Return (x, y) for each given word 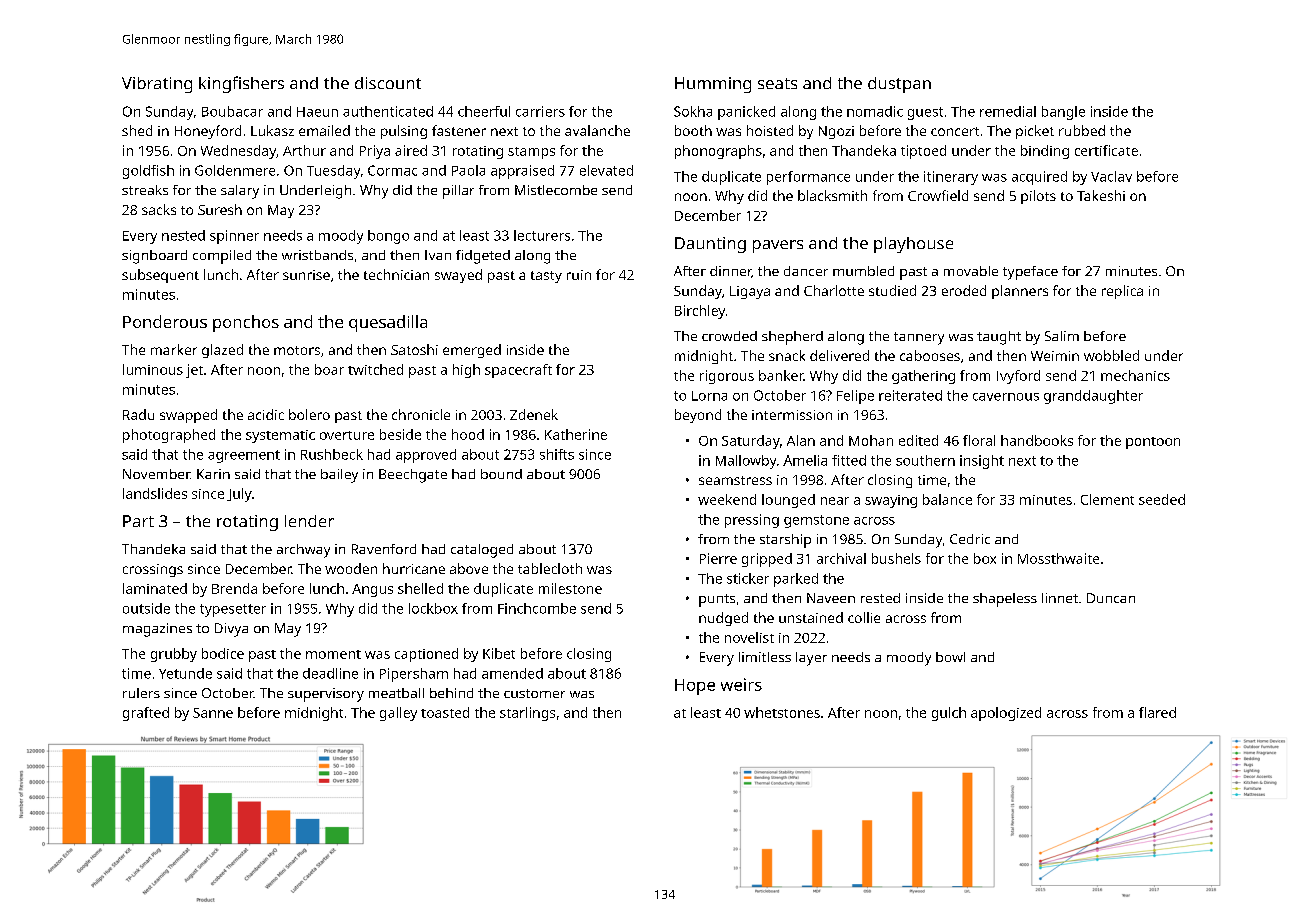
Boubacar (232, 111)
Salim (1062, 336)
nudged (723, 619)
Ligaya (750, 292)
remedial (1008, 111)
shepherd (792, 338)
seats (777, 83)
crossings (153, 570)
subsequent (160, 276)
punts (717, 600)
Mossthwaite (1058, 558)
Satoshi (414, 349)
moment (333, 654)
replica (1122, 292)
